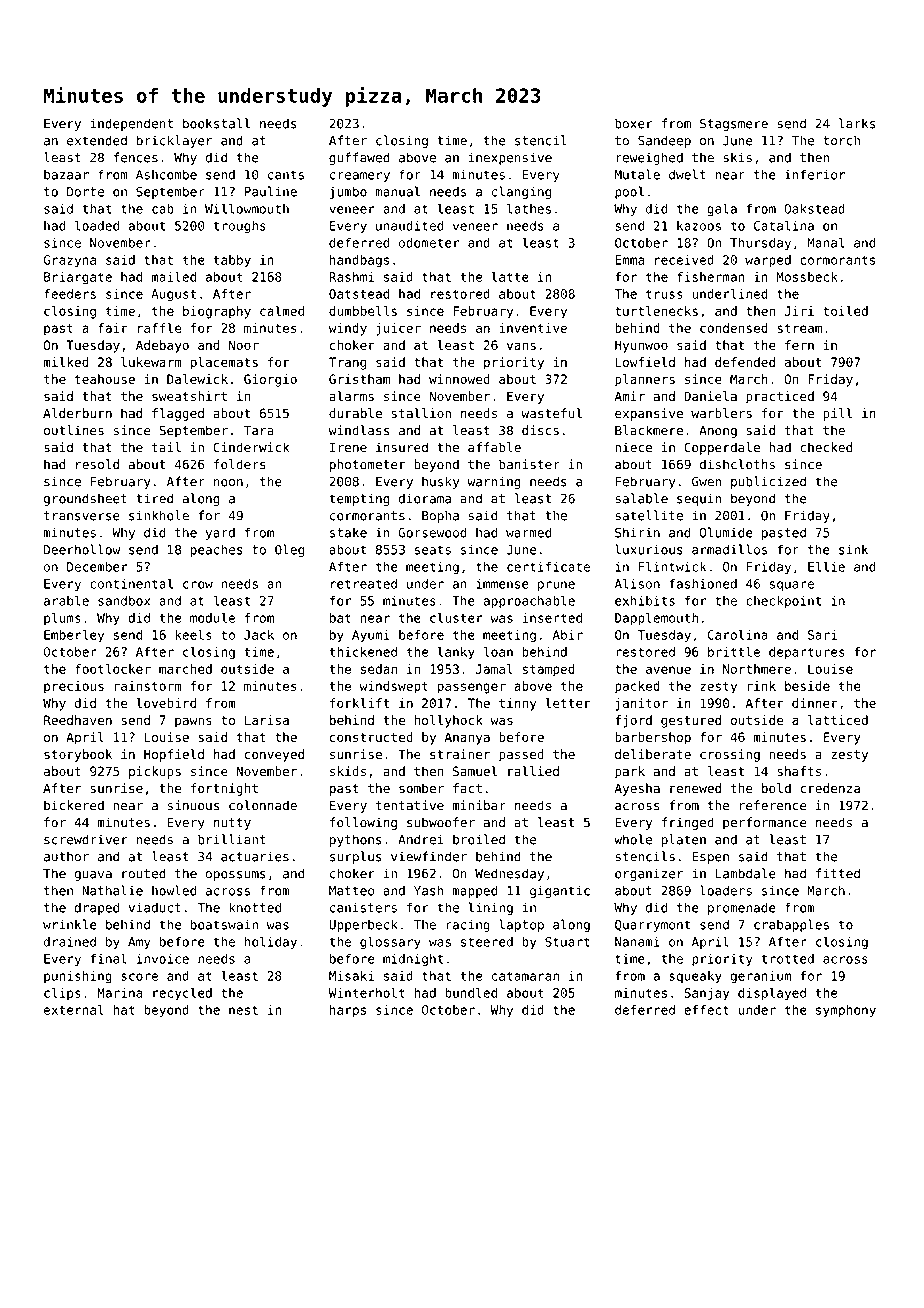  Describe the element at coordinates (726, 890) in the screenshot. I see `loaders` at that location.
